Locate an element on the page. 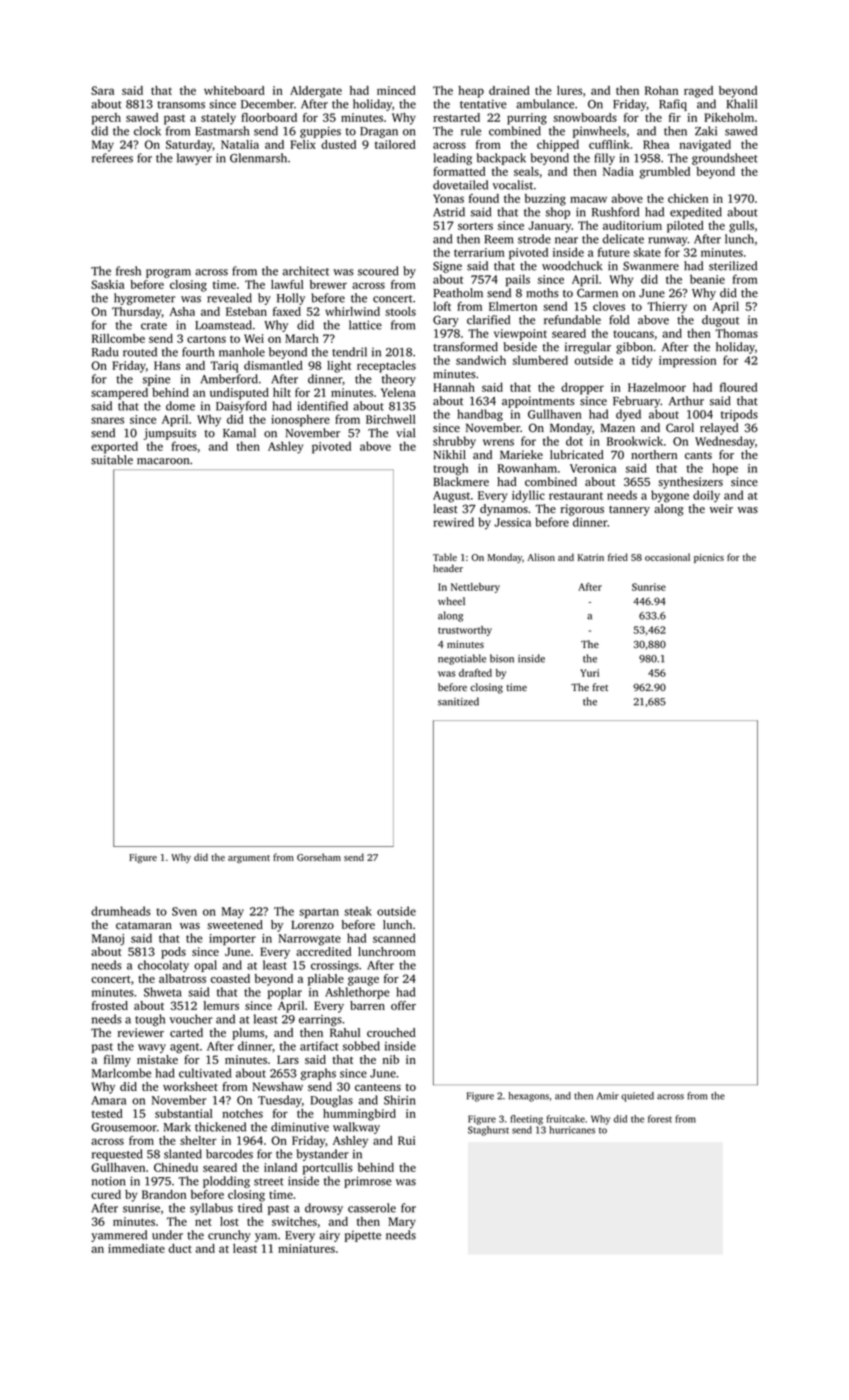 Image resolution: width=849 pixels, height=1400 pixels. Manoj is located at coordinates (108, 940).
